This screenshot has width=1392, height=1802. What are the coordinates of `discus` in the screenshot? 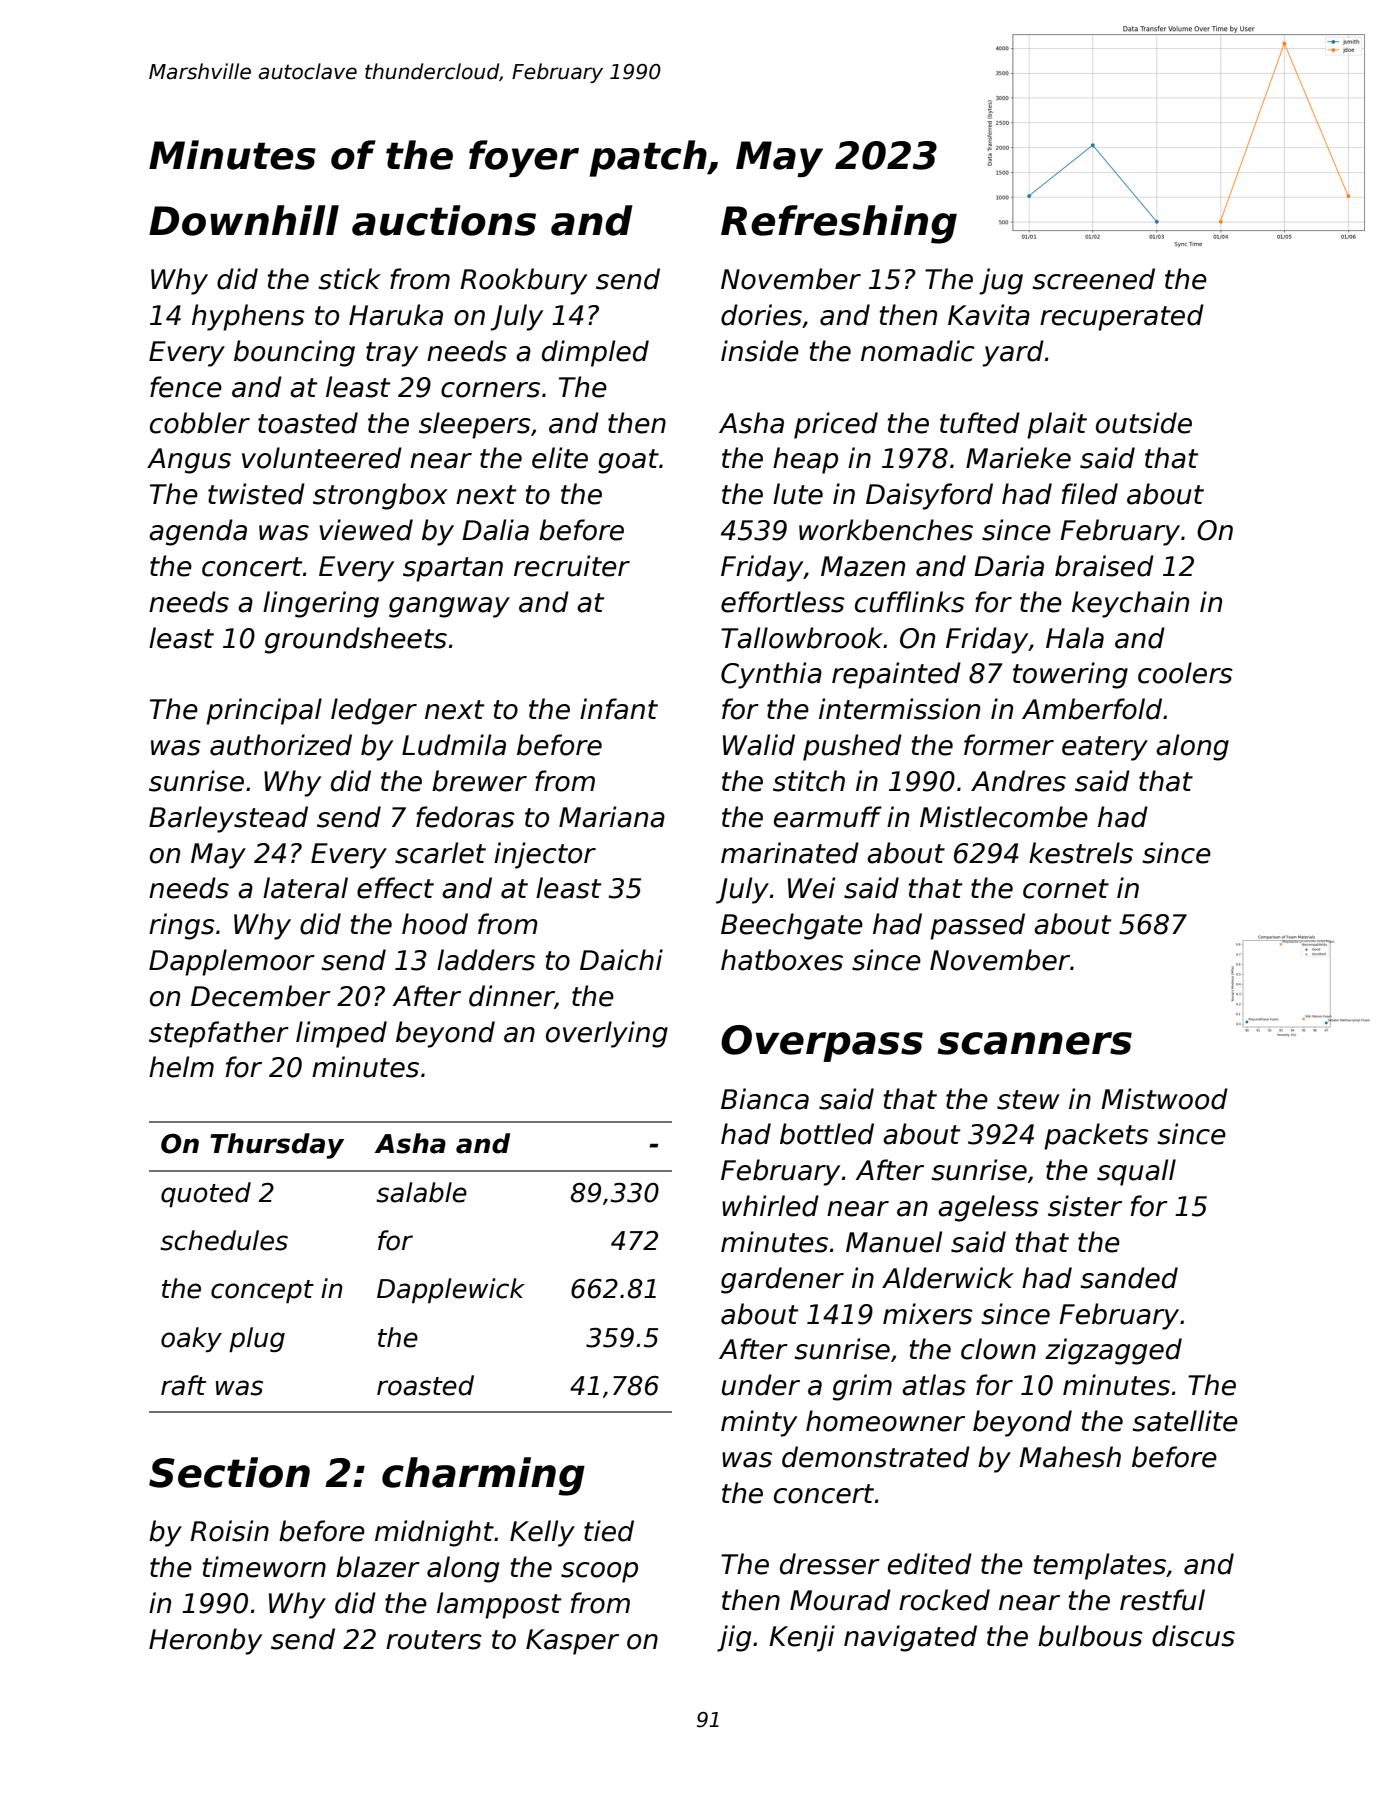 It's located at (1193, 1636).
